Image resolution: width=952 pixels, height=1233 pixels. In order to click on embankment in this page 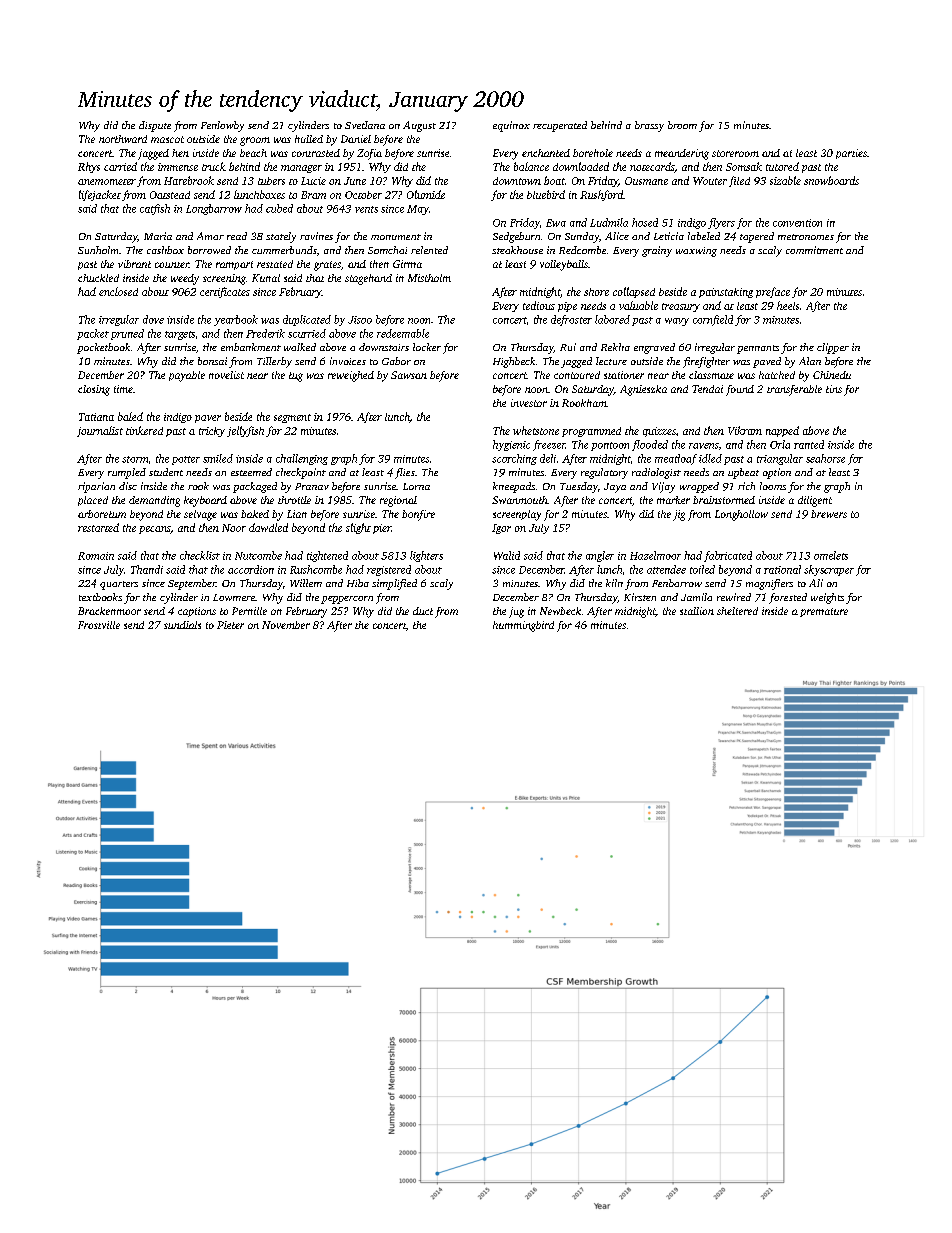, I will do `click(251, 347)`.
